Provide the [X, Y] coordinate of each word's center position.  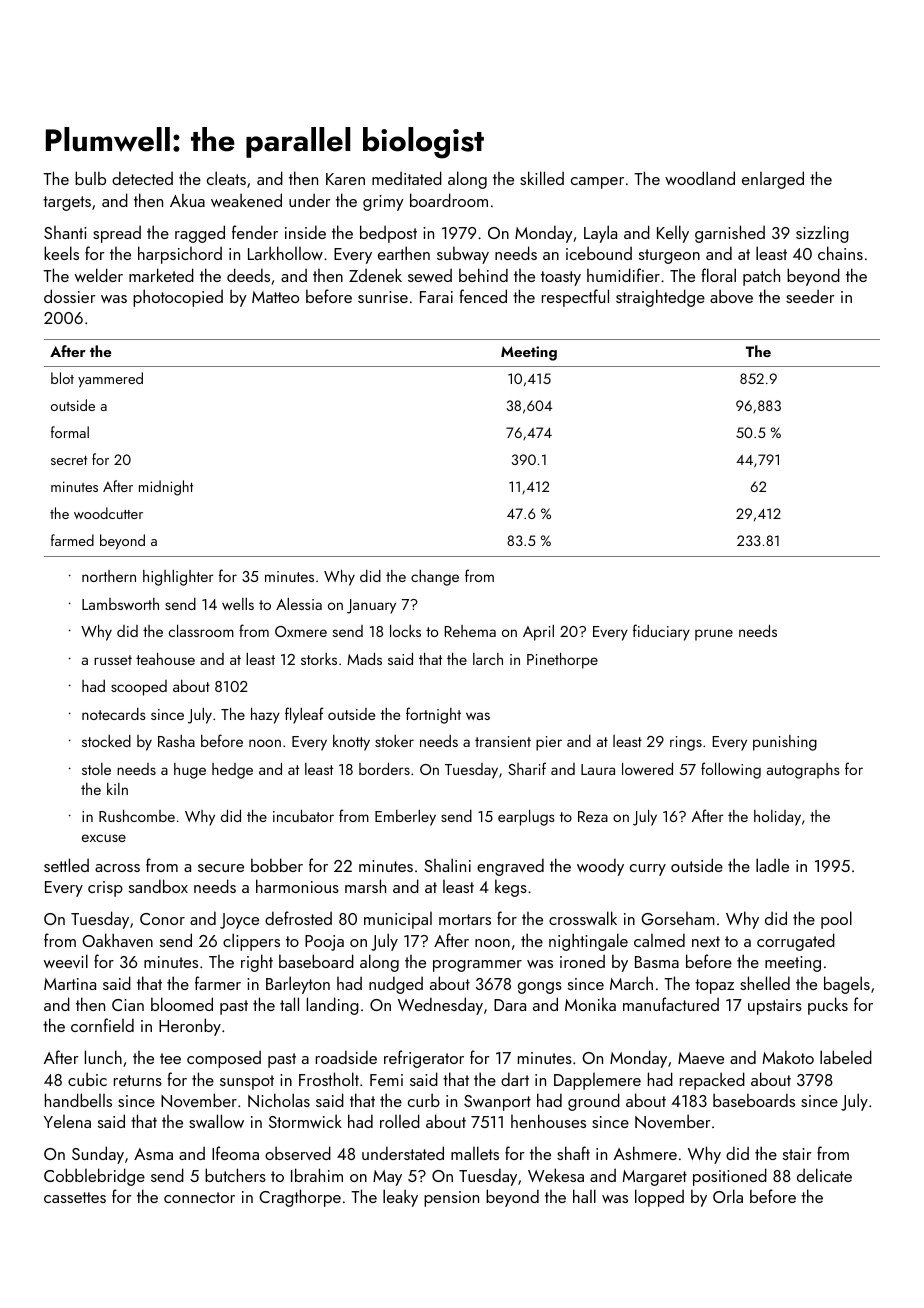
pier [549, 743]
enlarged [773, 180]
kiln [117, 789]
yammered [110, 380]
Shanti [65, 232]
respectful [575, 298]
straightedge [660, 298]
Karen [345, 179]
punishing [785, 743]
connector [199, 1197]
